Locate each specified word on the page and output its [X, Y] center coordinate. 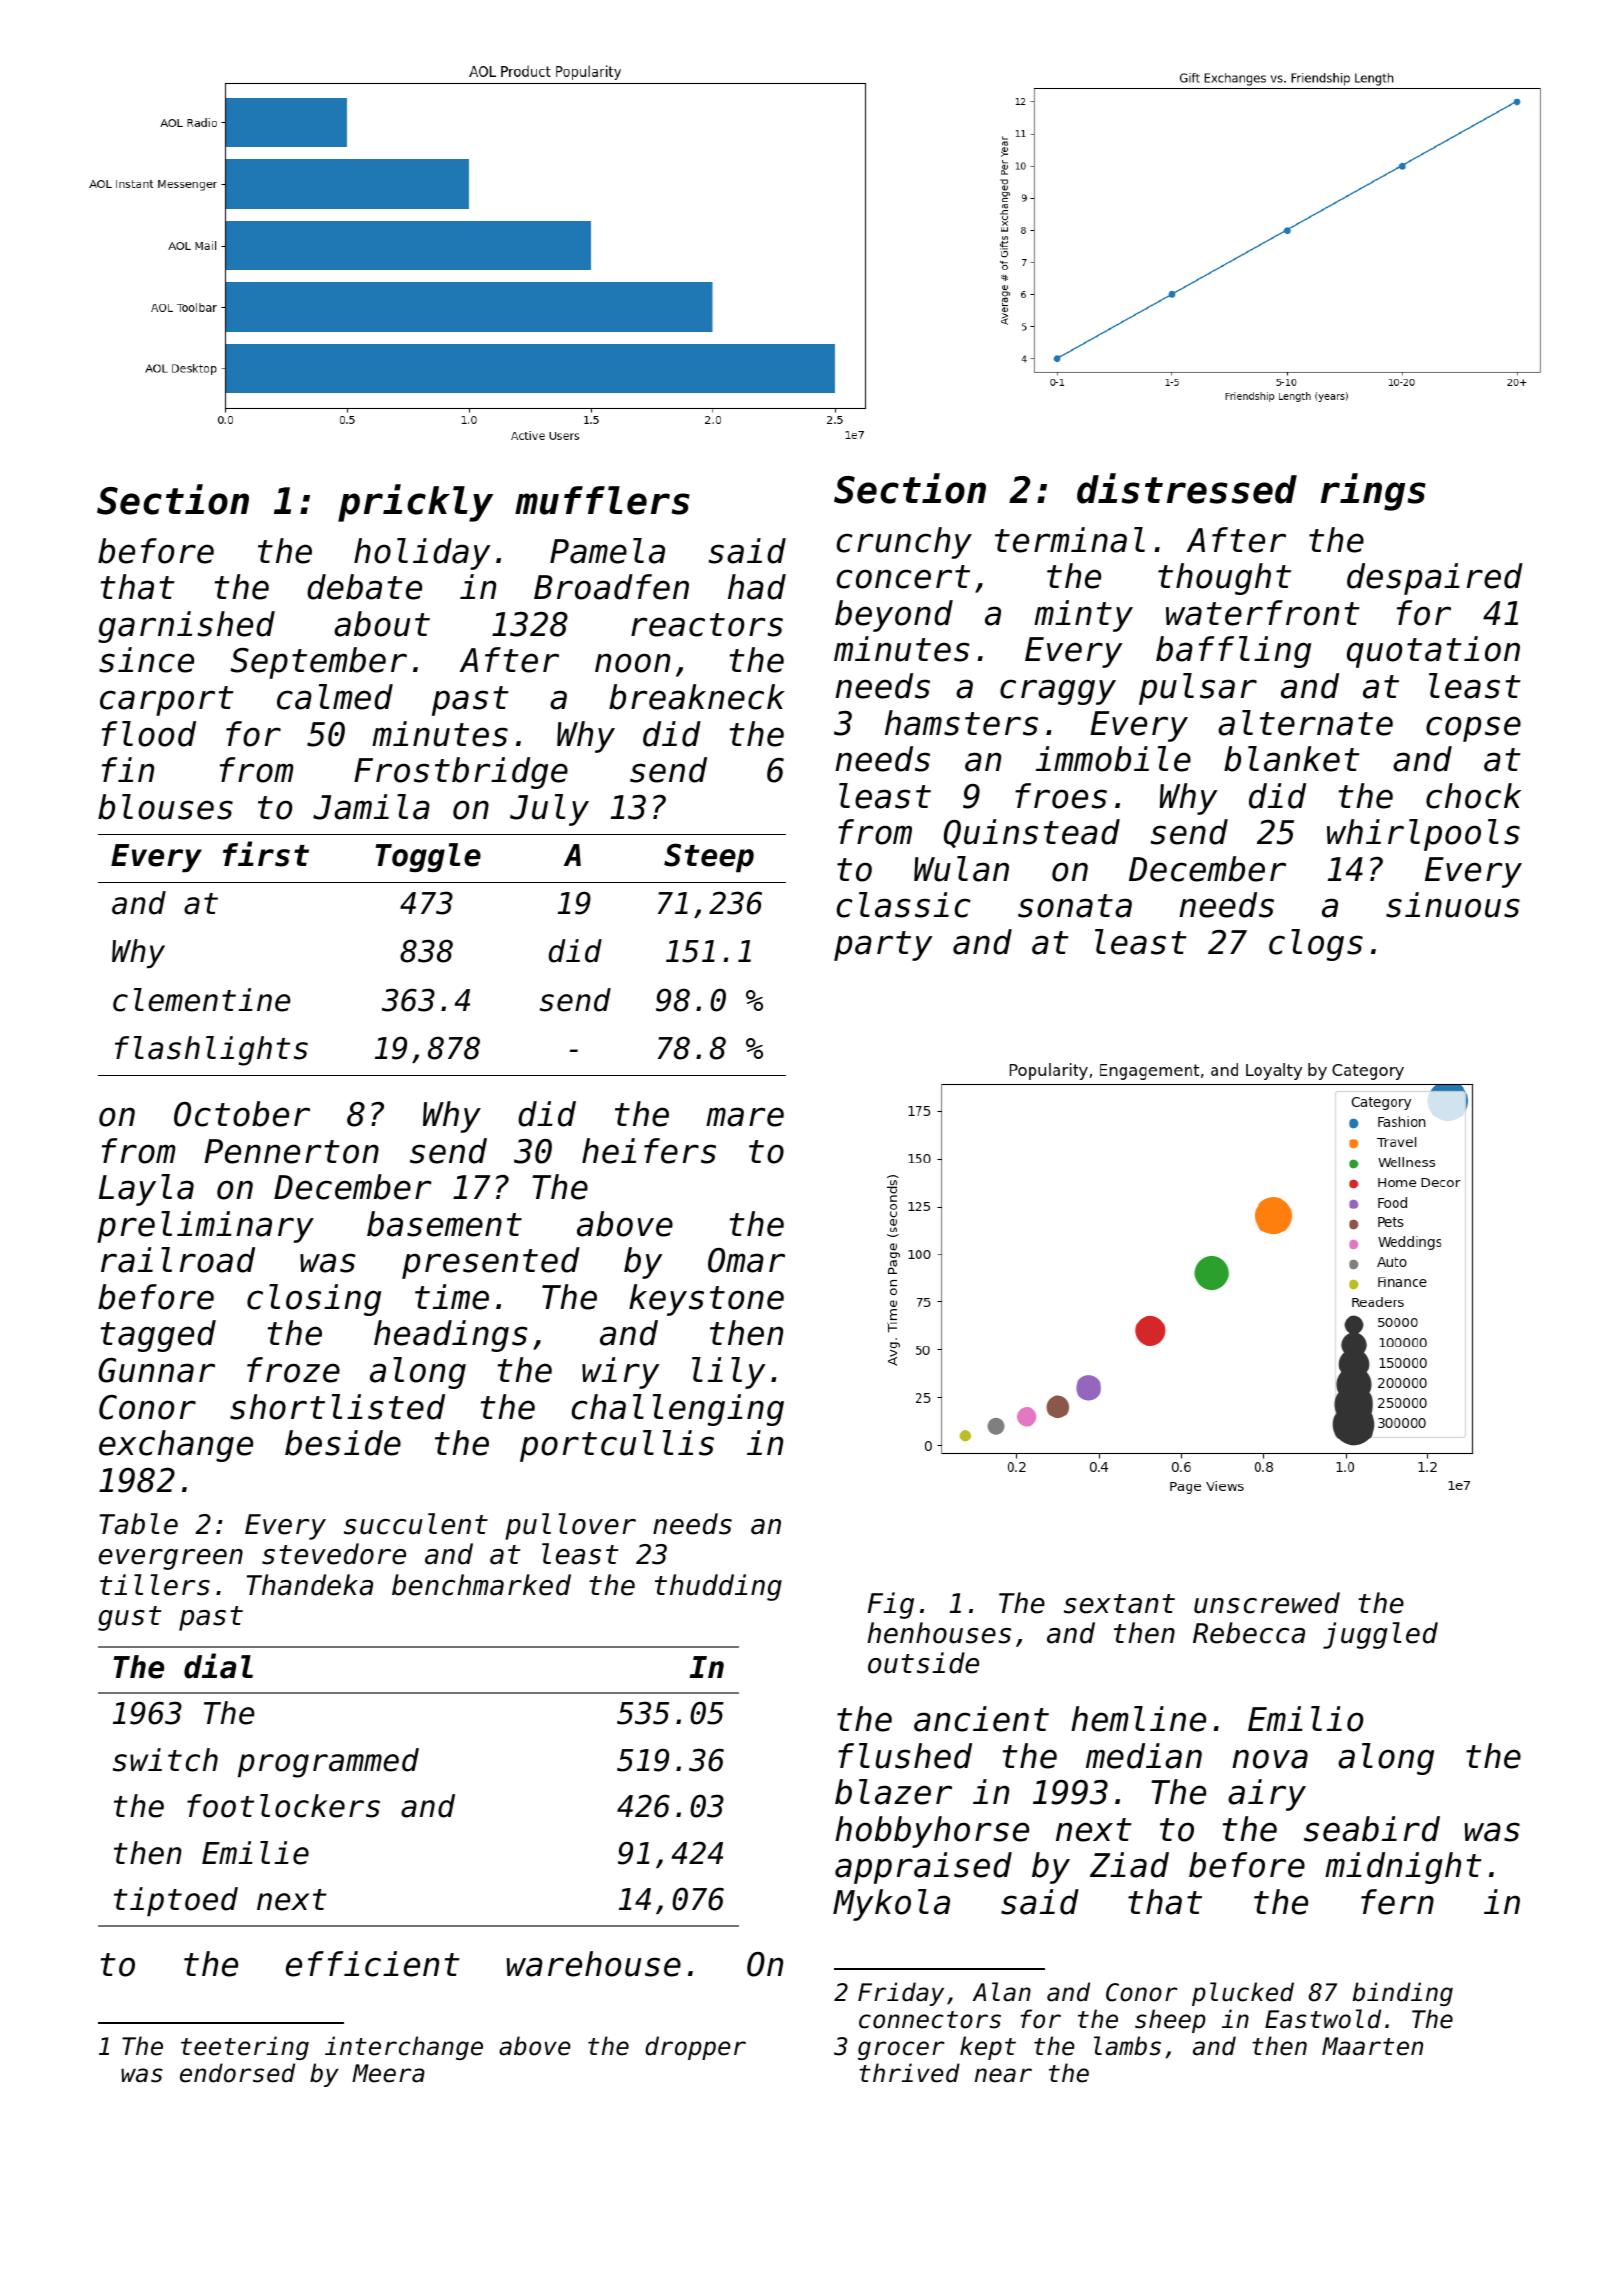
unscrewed [1267, 1603]
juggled [1380, 1635]
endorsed [237, 2073]
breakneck [697, 697]
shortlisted [337, 1407]
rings [1373, 492]
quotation [1433, 652]
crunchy [904, 543]
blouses [165, 807]
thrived [909, 2073]
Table [139, 1524]
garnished [186, 627]
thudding [718, 1587]
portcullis [617, 1446]
